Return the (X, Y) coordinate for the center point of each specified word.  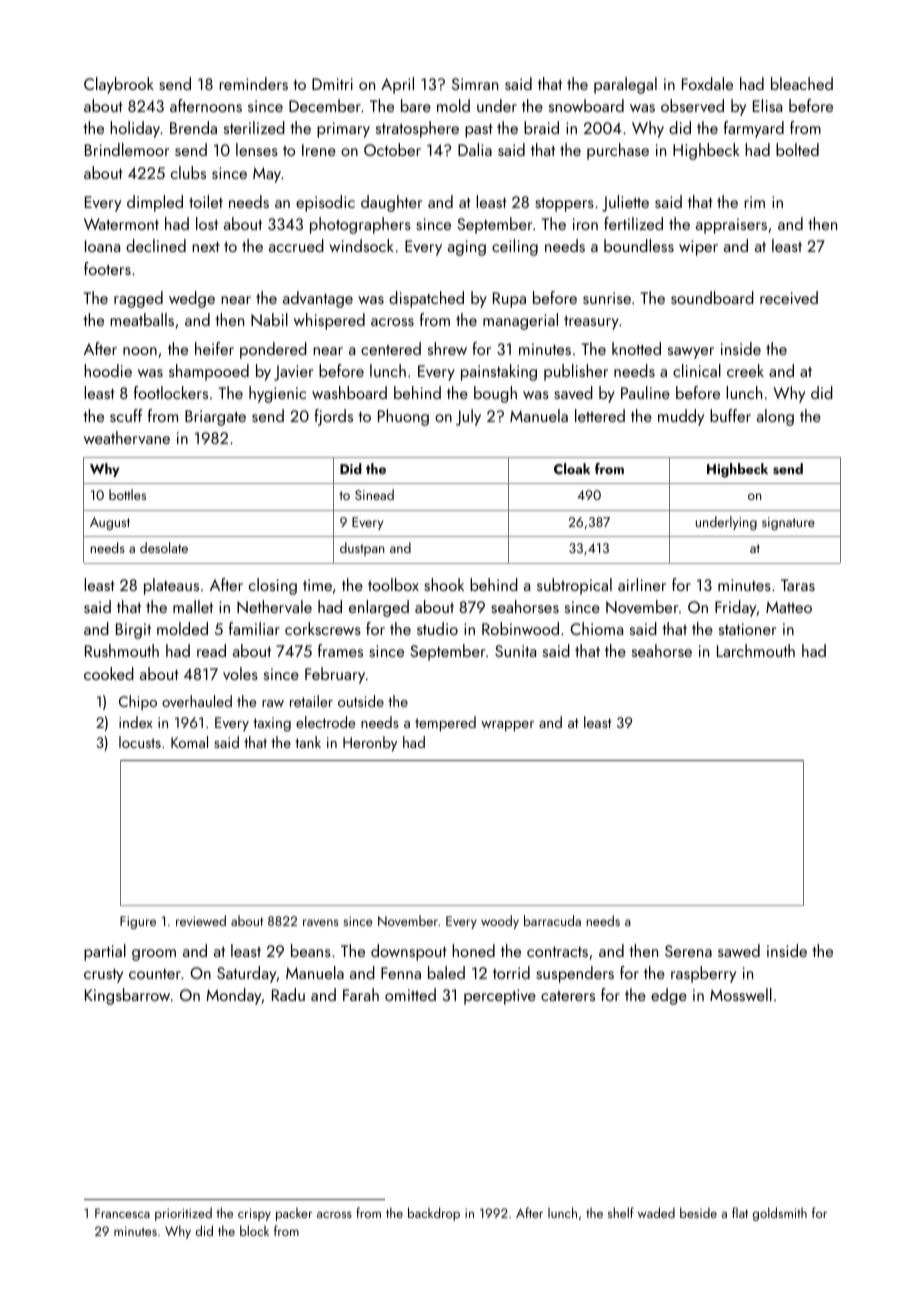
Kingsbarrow (127, 996)
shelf (621, 1212)
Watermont (121, 224)
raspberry (703, 974)
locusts (140, 742)
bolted (797, 149)
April (397, 85)
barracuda (552, 920)
